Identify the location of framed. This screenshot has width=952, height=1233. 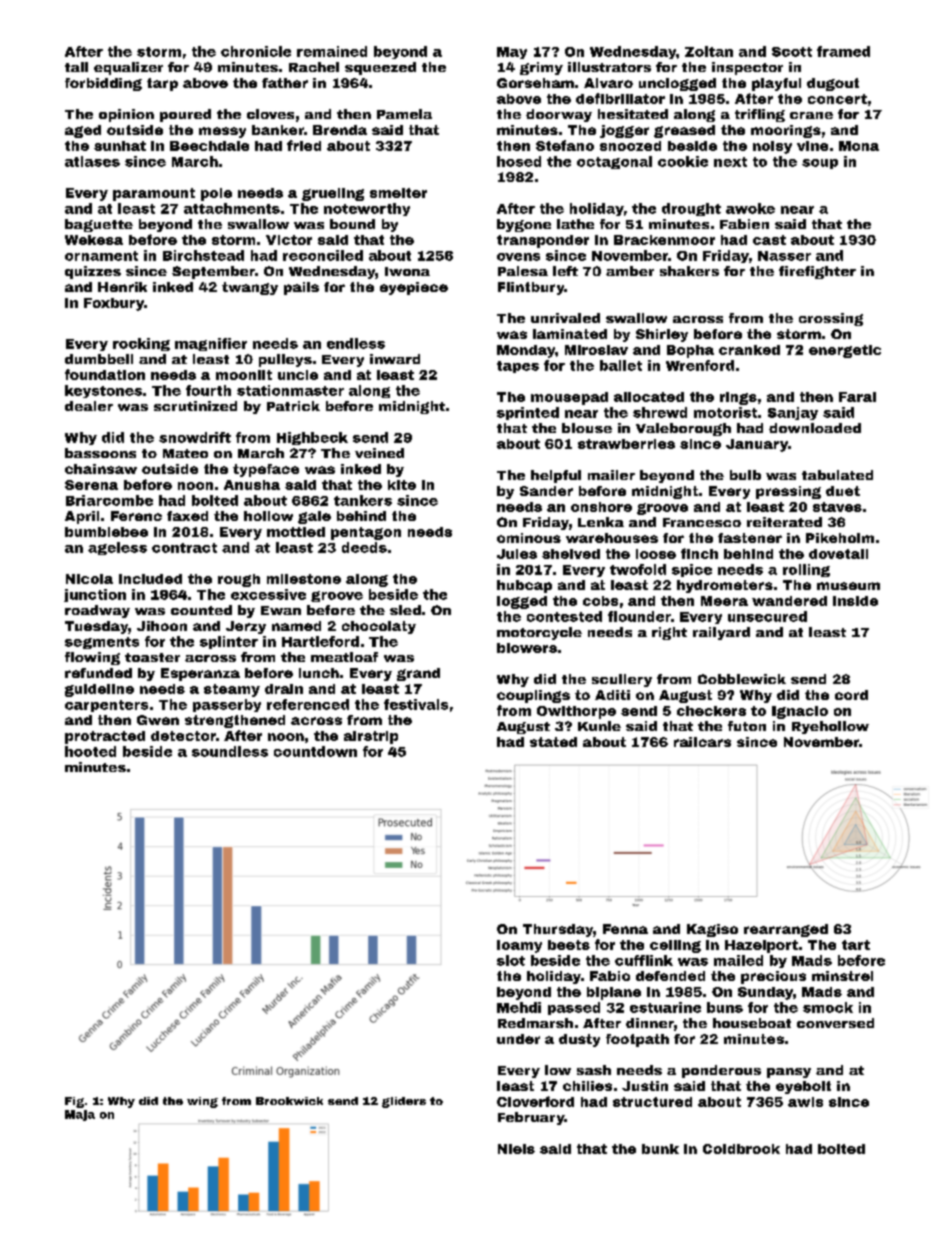
(843, 51).
